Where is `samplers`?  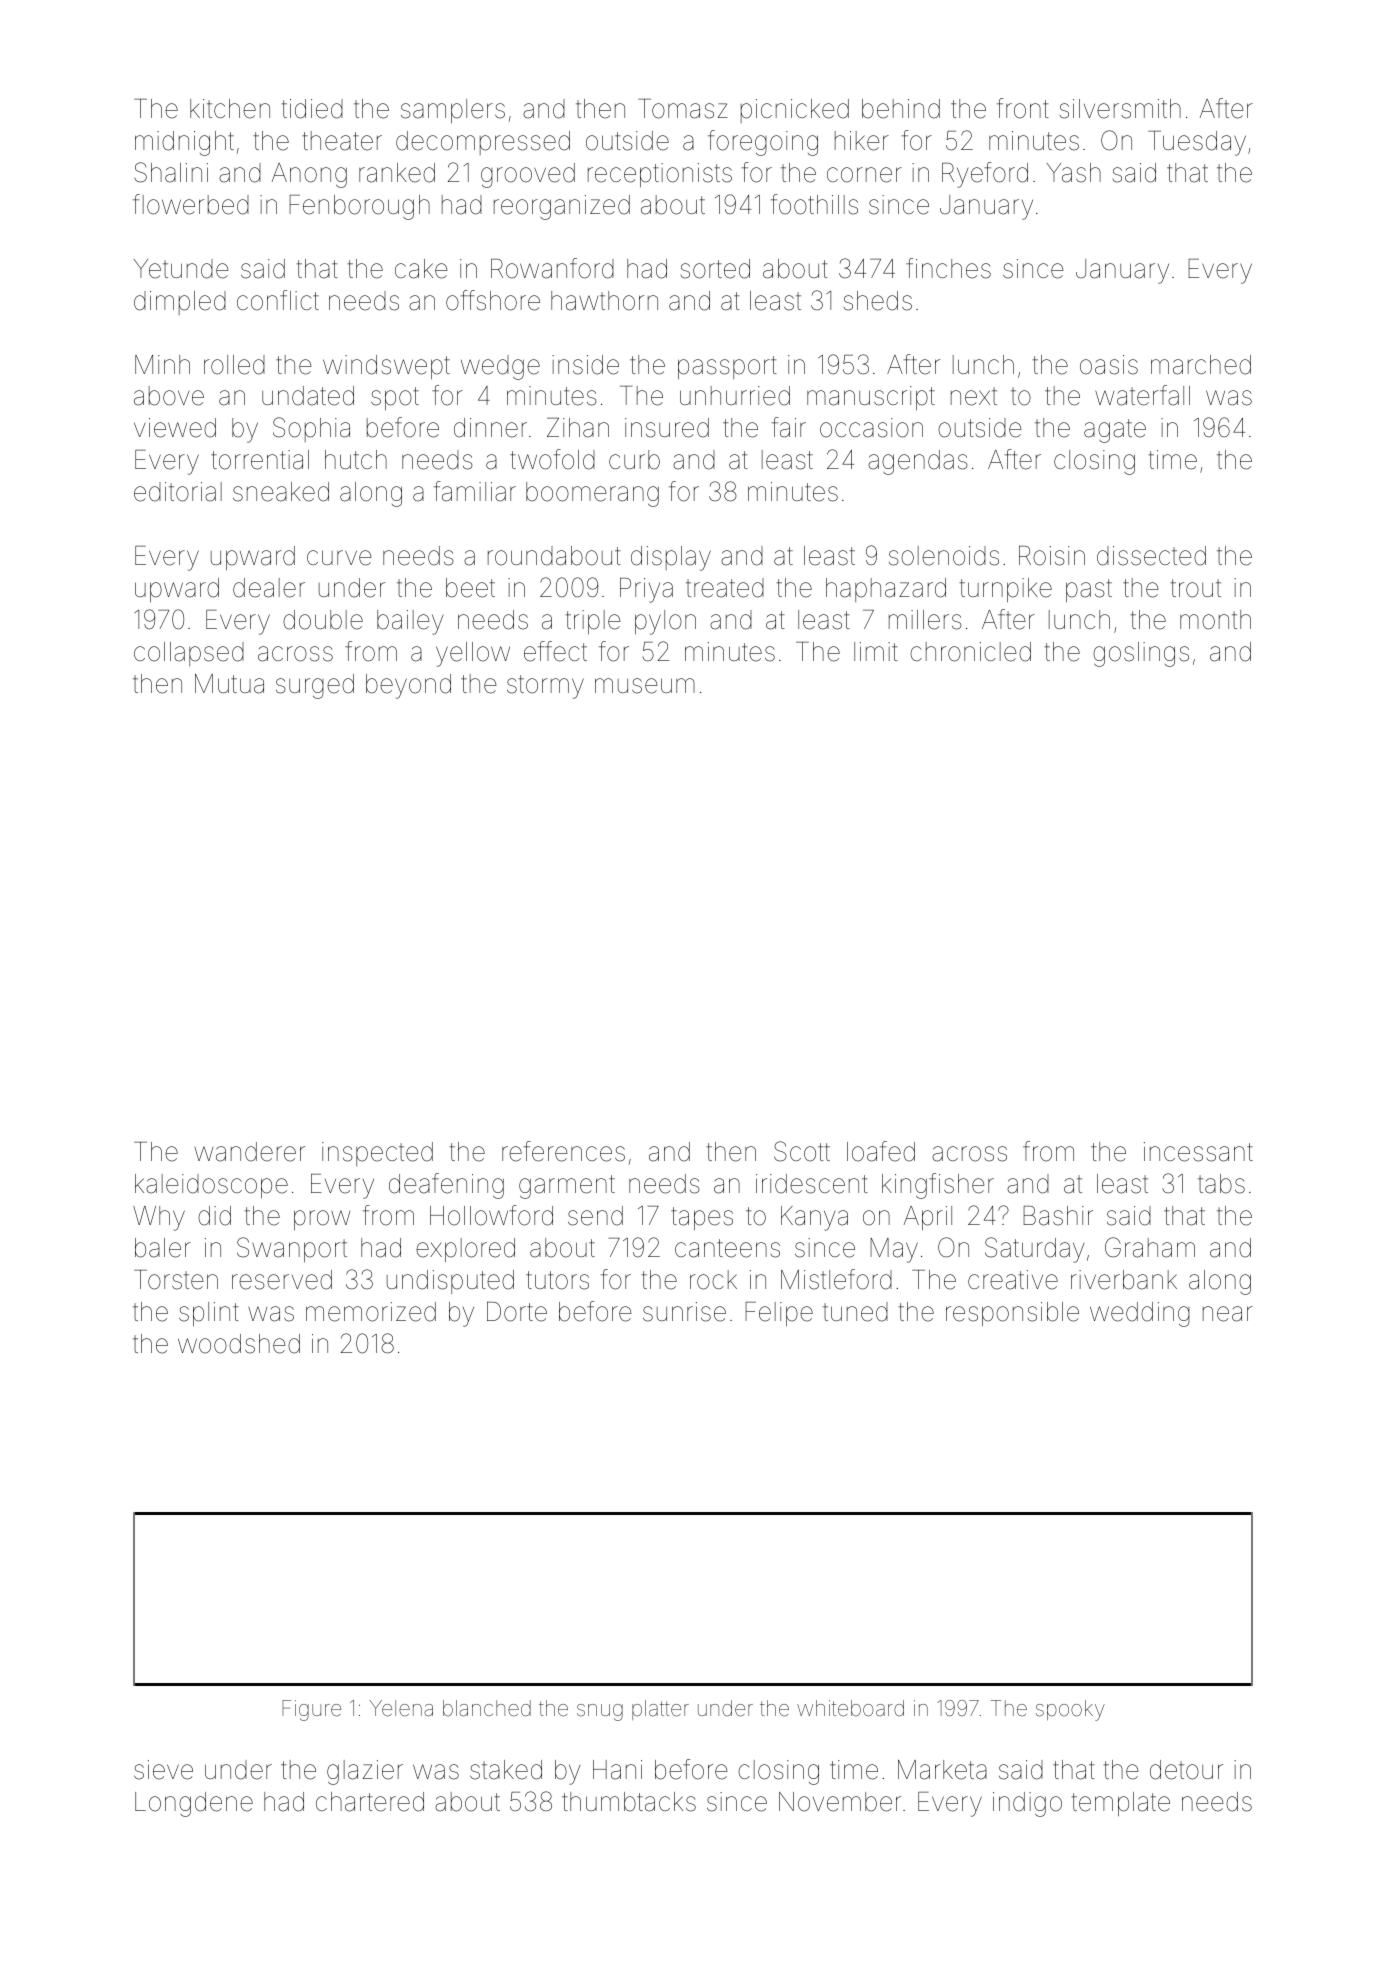 samplers is located at coordinates (453, 111).
